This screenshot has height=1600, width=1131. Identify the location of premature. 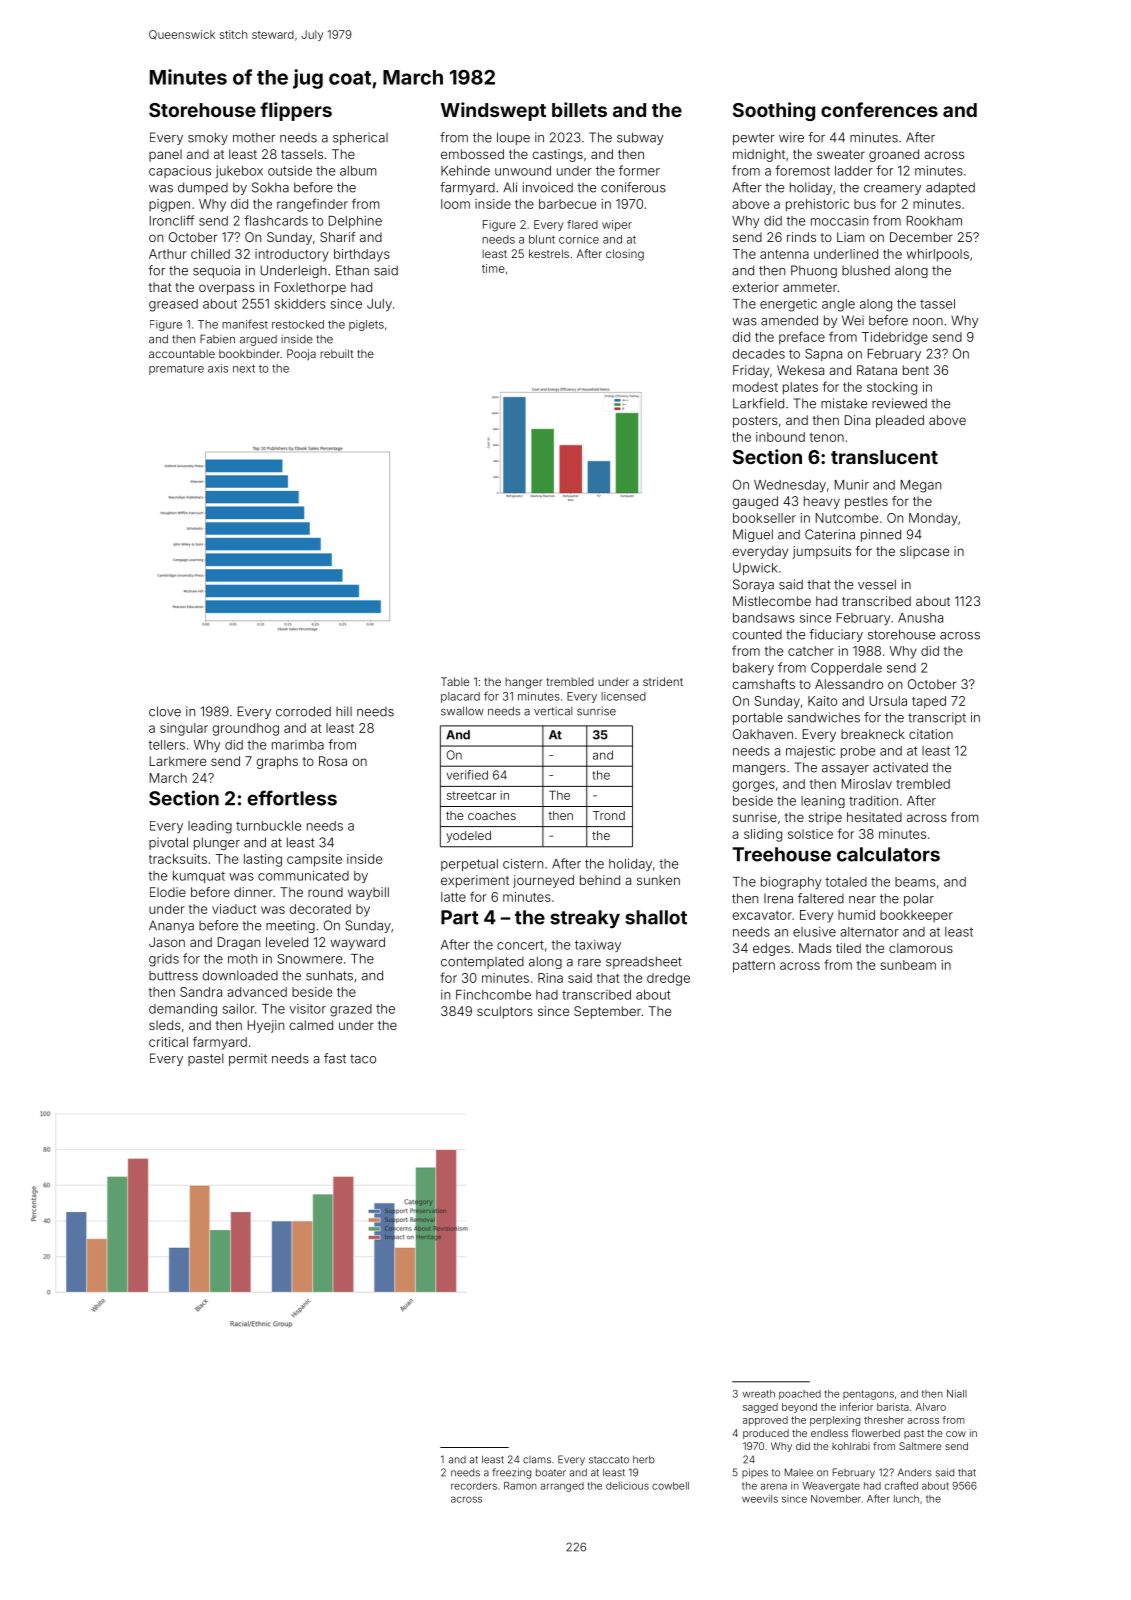
(176, 370).
